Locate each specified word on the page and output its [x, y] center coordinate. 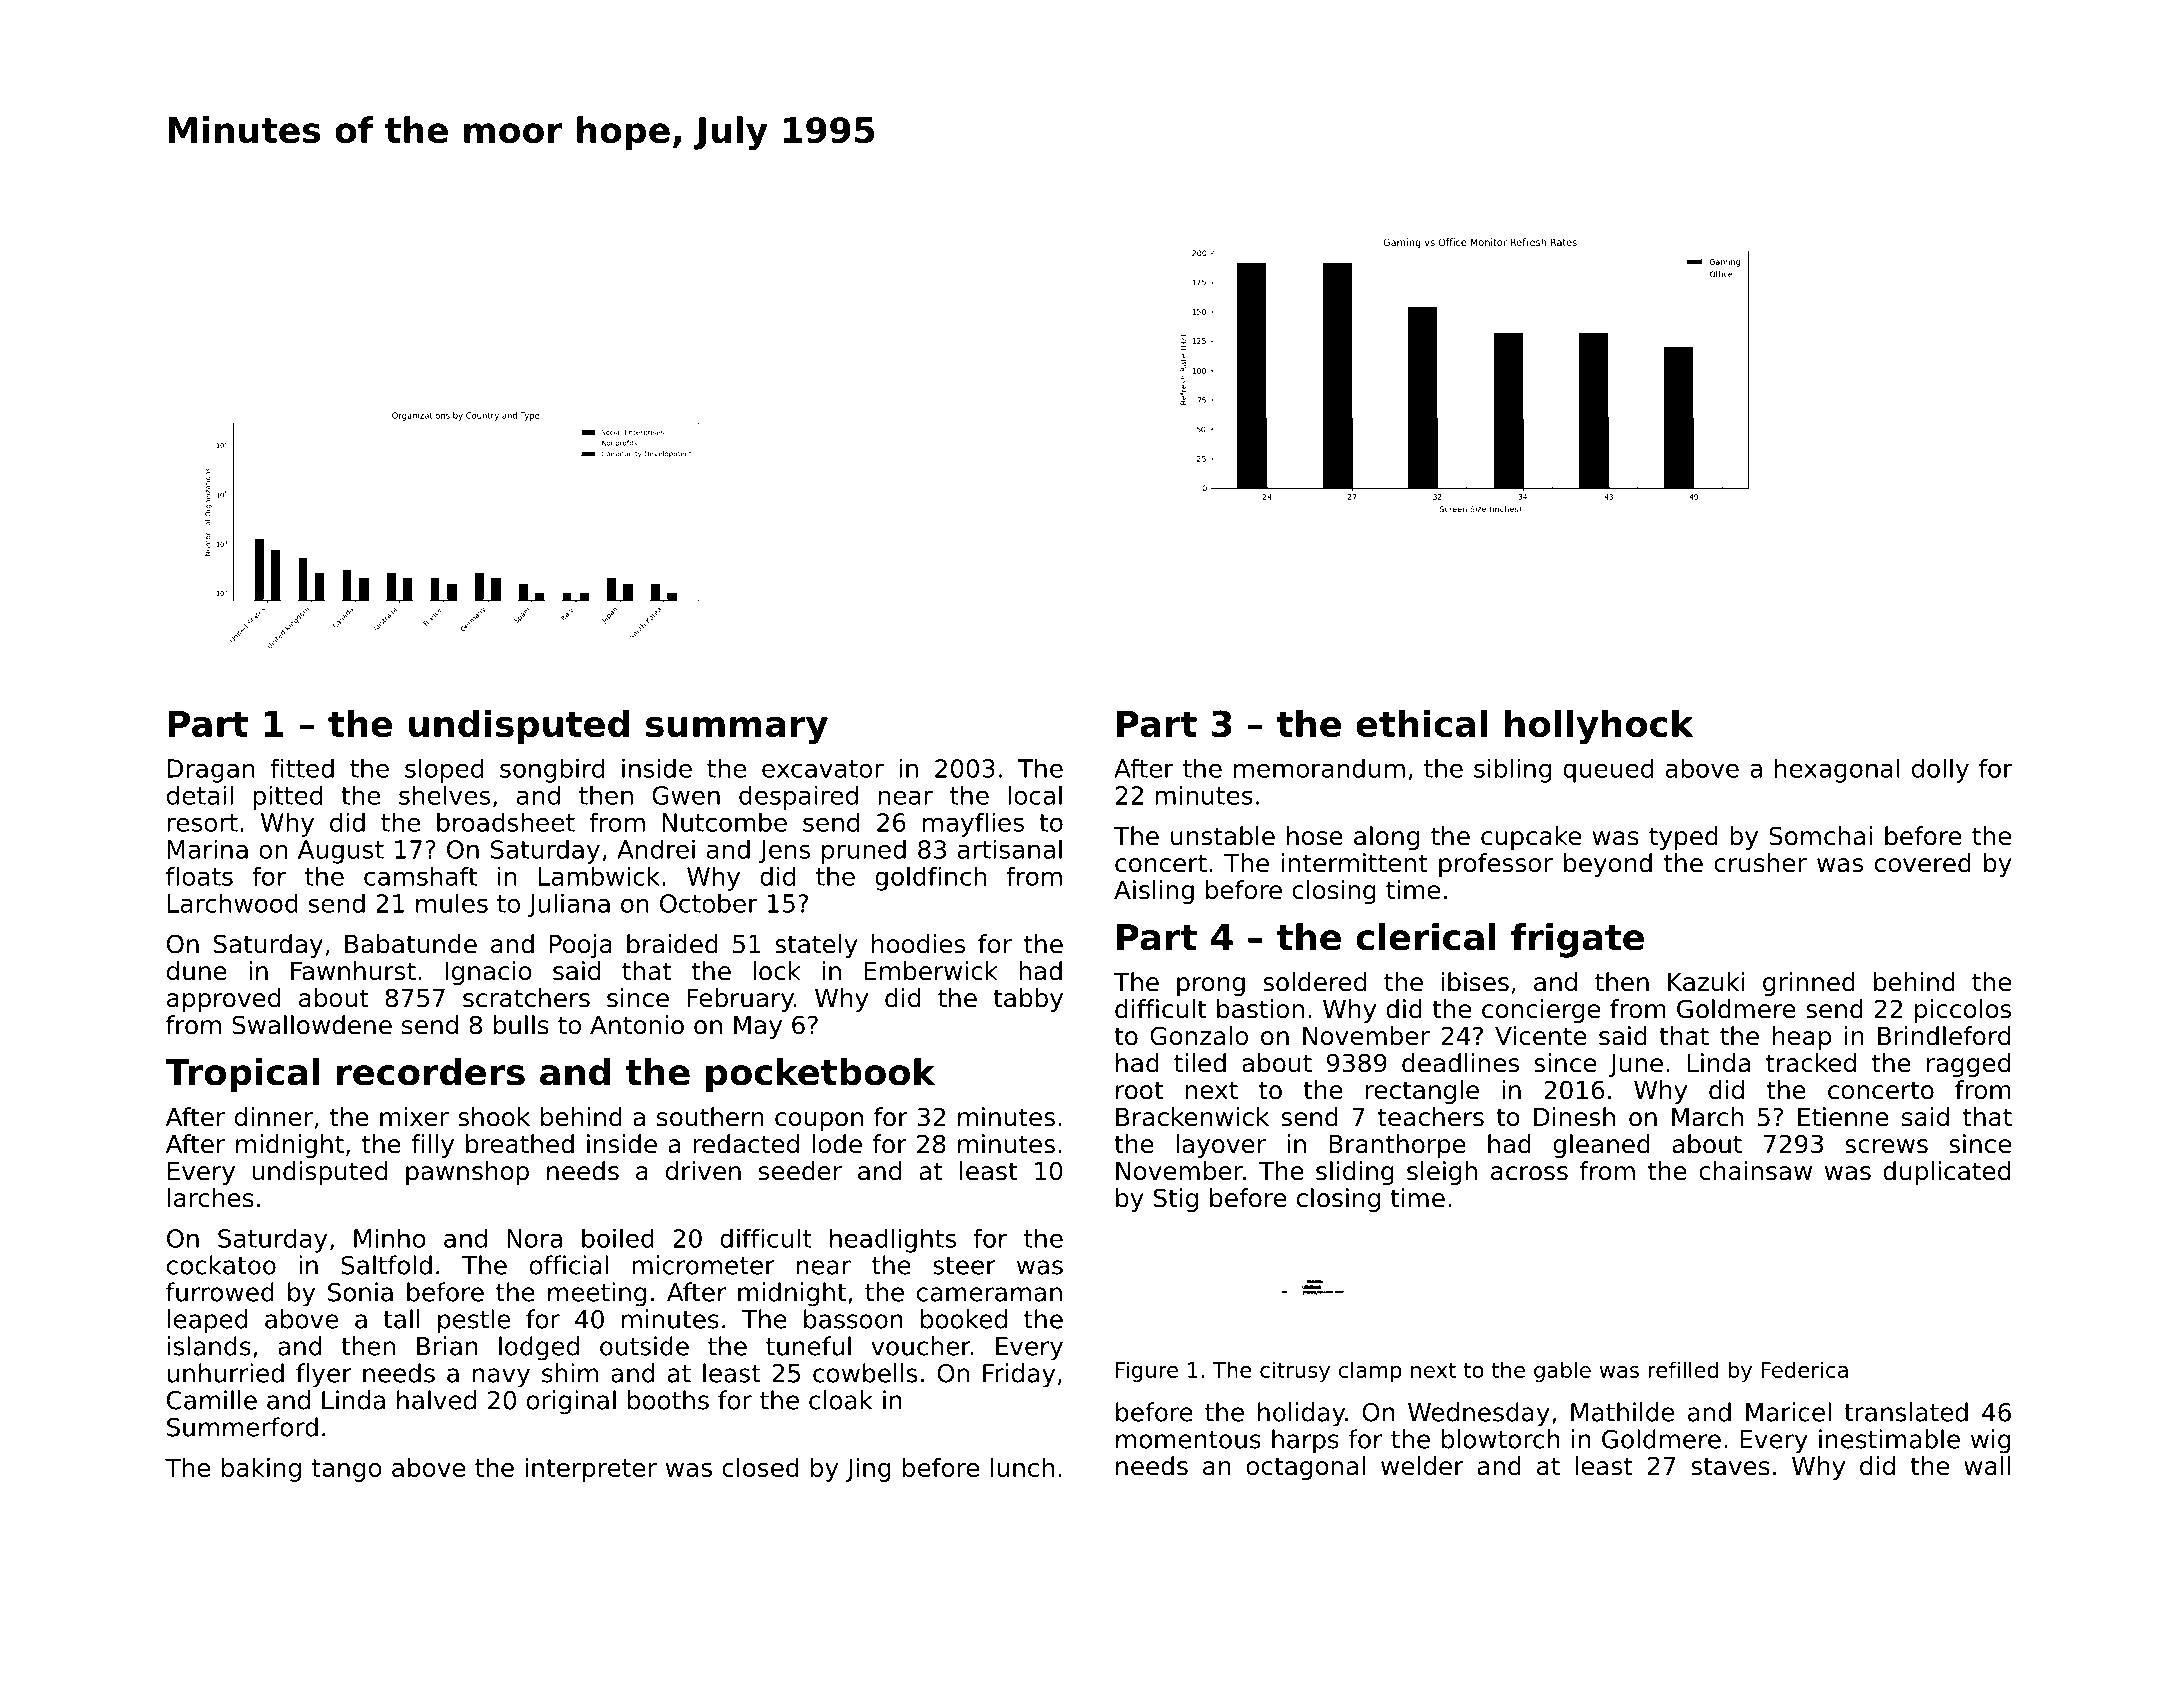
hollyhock [1599, 727]
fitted [302, 768]
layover [1221, 1146]
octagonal [1305, 1468]
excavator [823, 769]
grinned [1809, 984]
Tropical [242, 1075]
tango [346, 1470]
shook [494, 1117]
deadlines [1460, 1063]
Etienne [1843, 1117]
